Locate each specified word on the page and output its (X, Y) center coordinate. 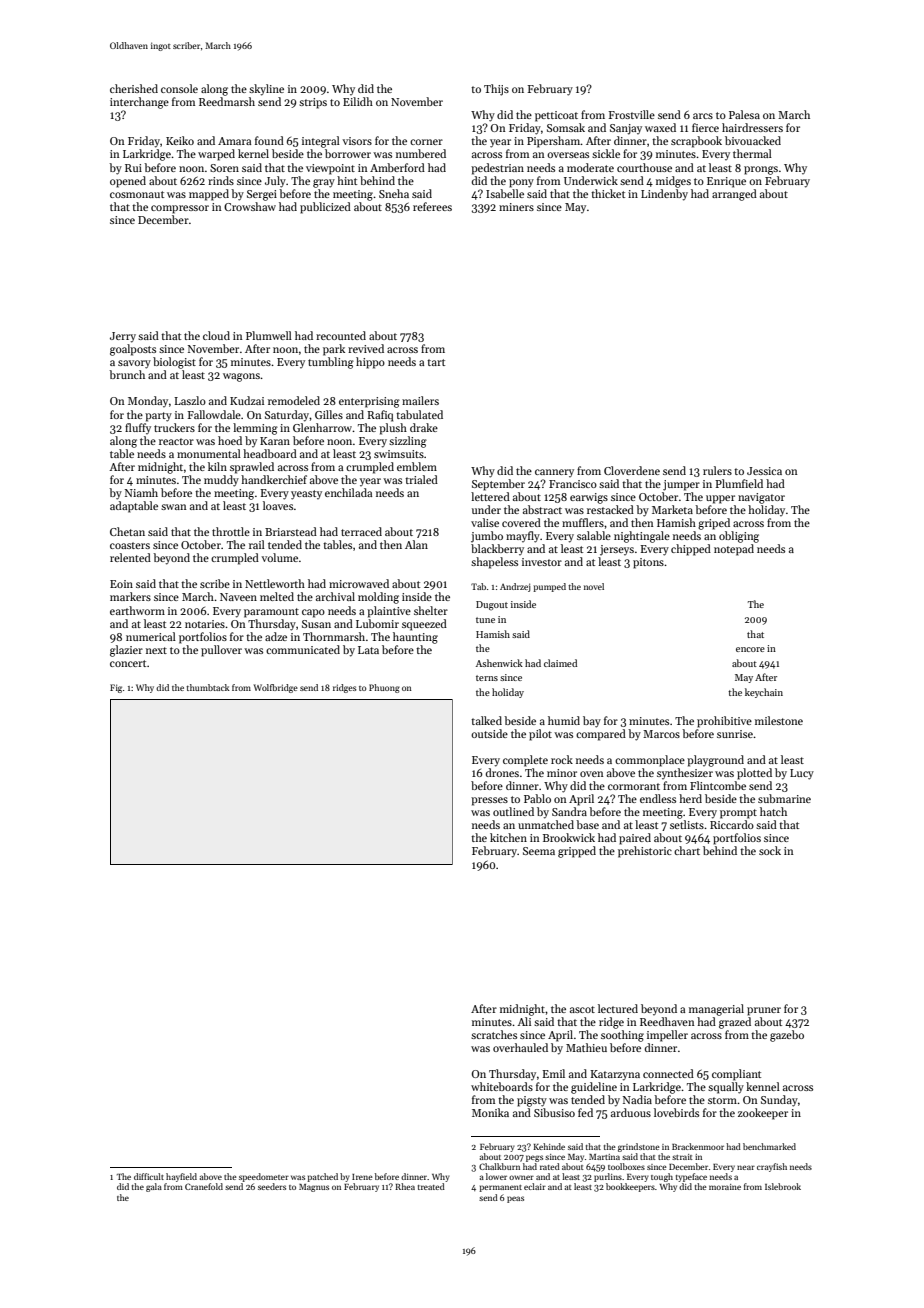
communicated (303, 649)
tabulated (419, 414)
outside (489, 733)
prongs (761, 170)
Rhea (405, 1186)
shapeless (494, 563)
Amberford (397, 167)
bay (592, 722)
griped (714, 524)
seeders (272, 1186)
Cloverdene (632, 470)
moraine (725, 1187)
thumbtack (208, 687)
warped (216, 155)
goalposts (133, 350)
